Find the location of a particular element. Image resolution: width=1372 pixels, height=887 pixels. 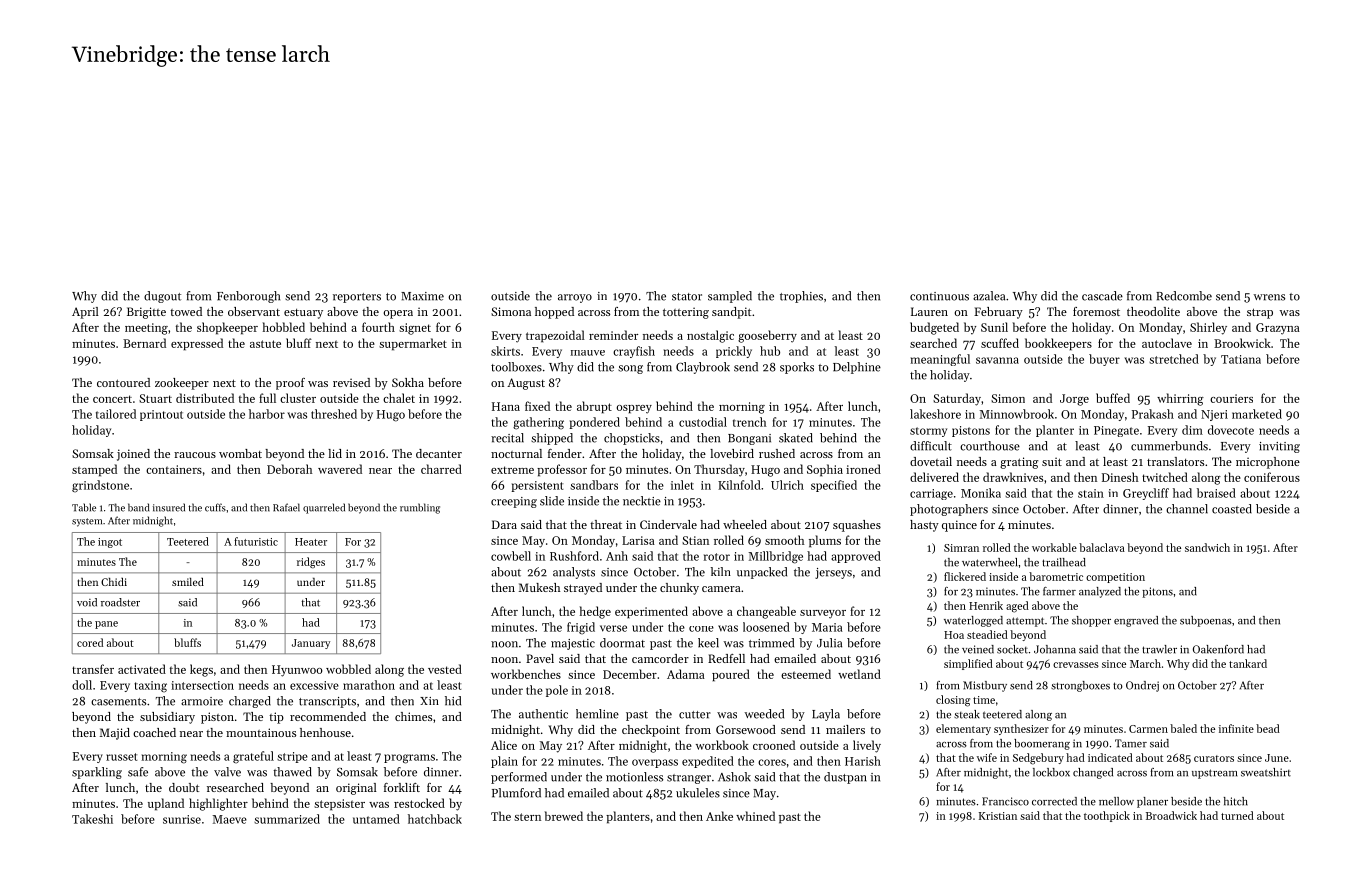

infinite is located at coordinates (1236, 728).
